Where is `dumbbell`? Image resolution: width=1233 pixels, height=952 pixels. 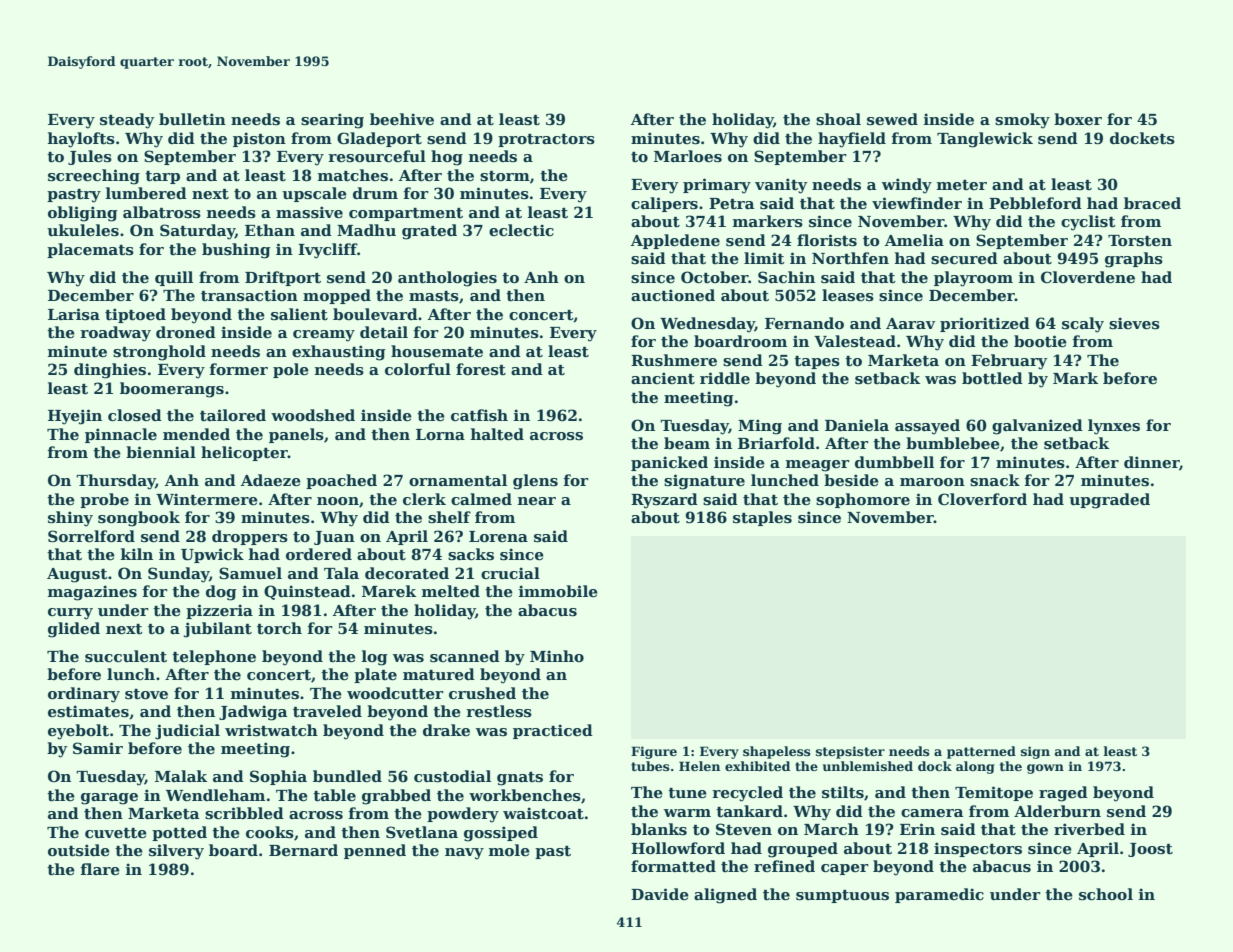
dumbbell is located at coordinates (894, 462).
